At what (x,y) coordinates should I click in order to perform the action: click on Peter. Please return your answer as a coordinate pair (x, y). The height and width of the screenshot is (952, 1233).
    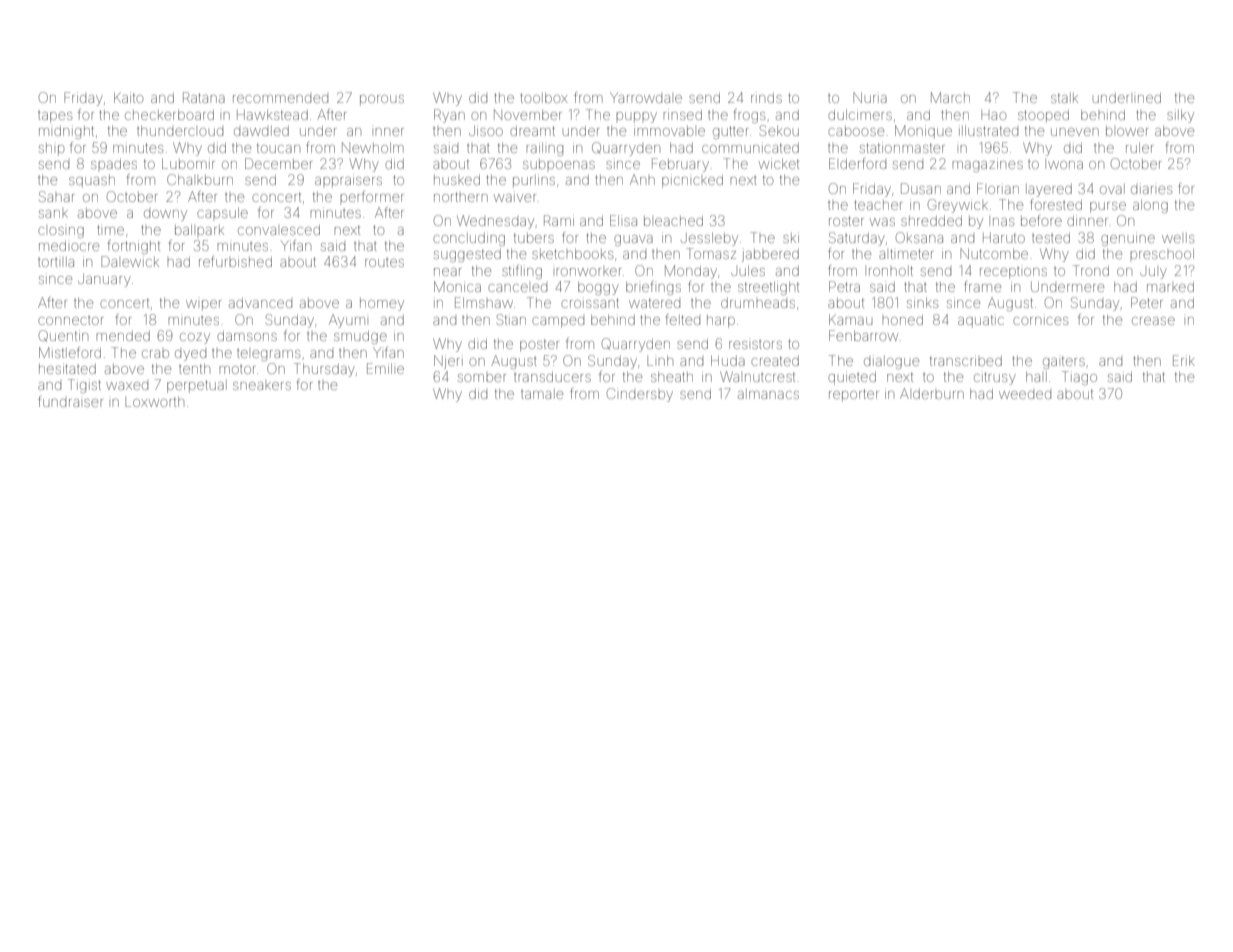
    Looking at the image, I should click on (1147, 302).
